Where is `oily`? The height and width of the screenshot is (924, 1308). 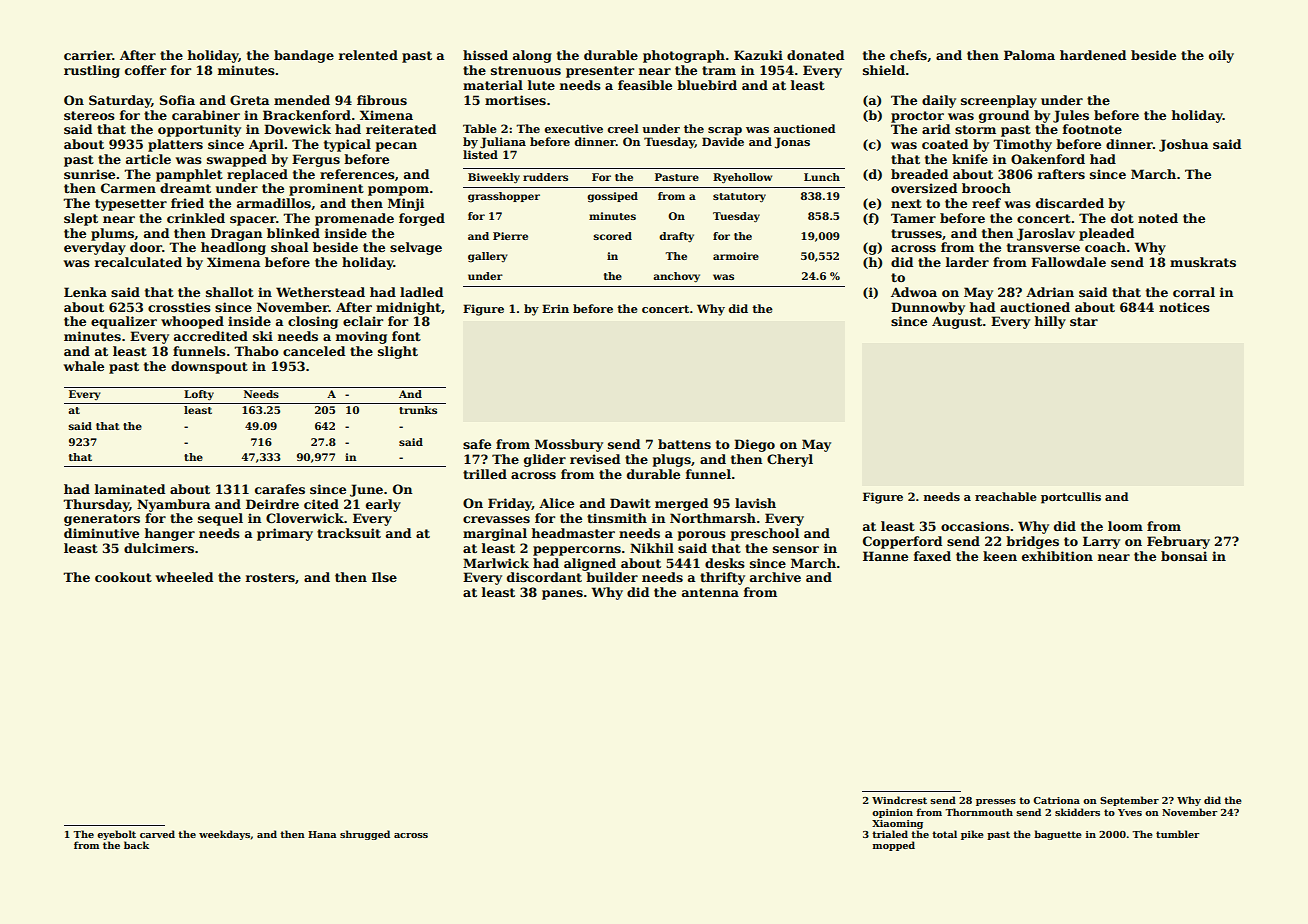 oily is located at coordinates (1221, 56).
